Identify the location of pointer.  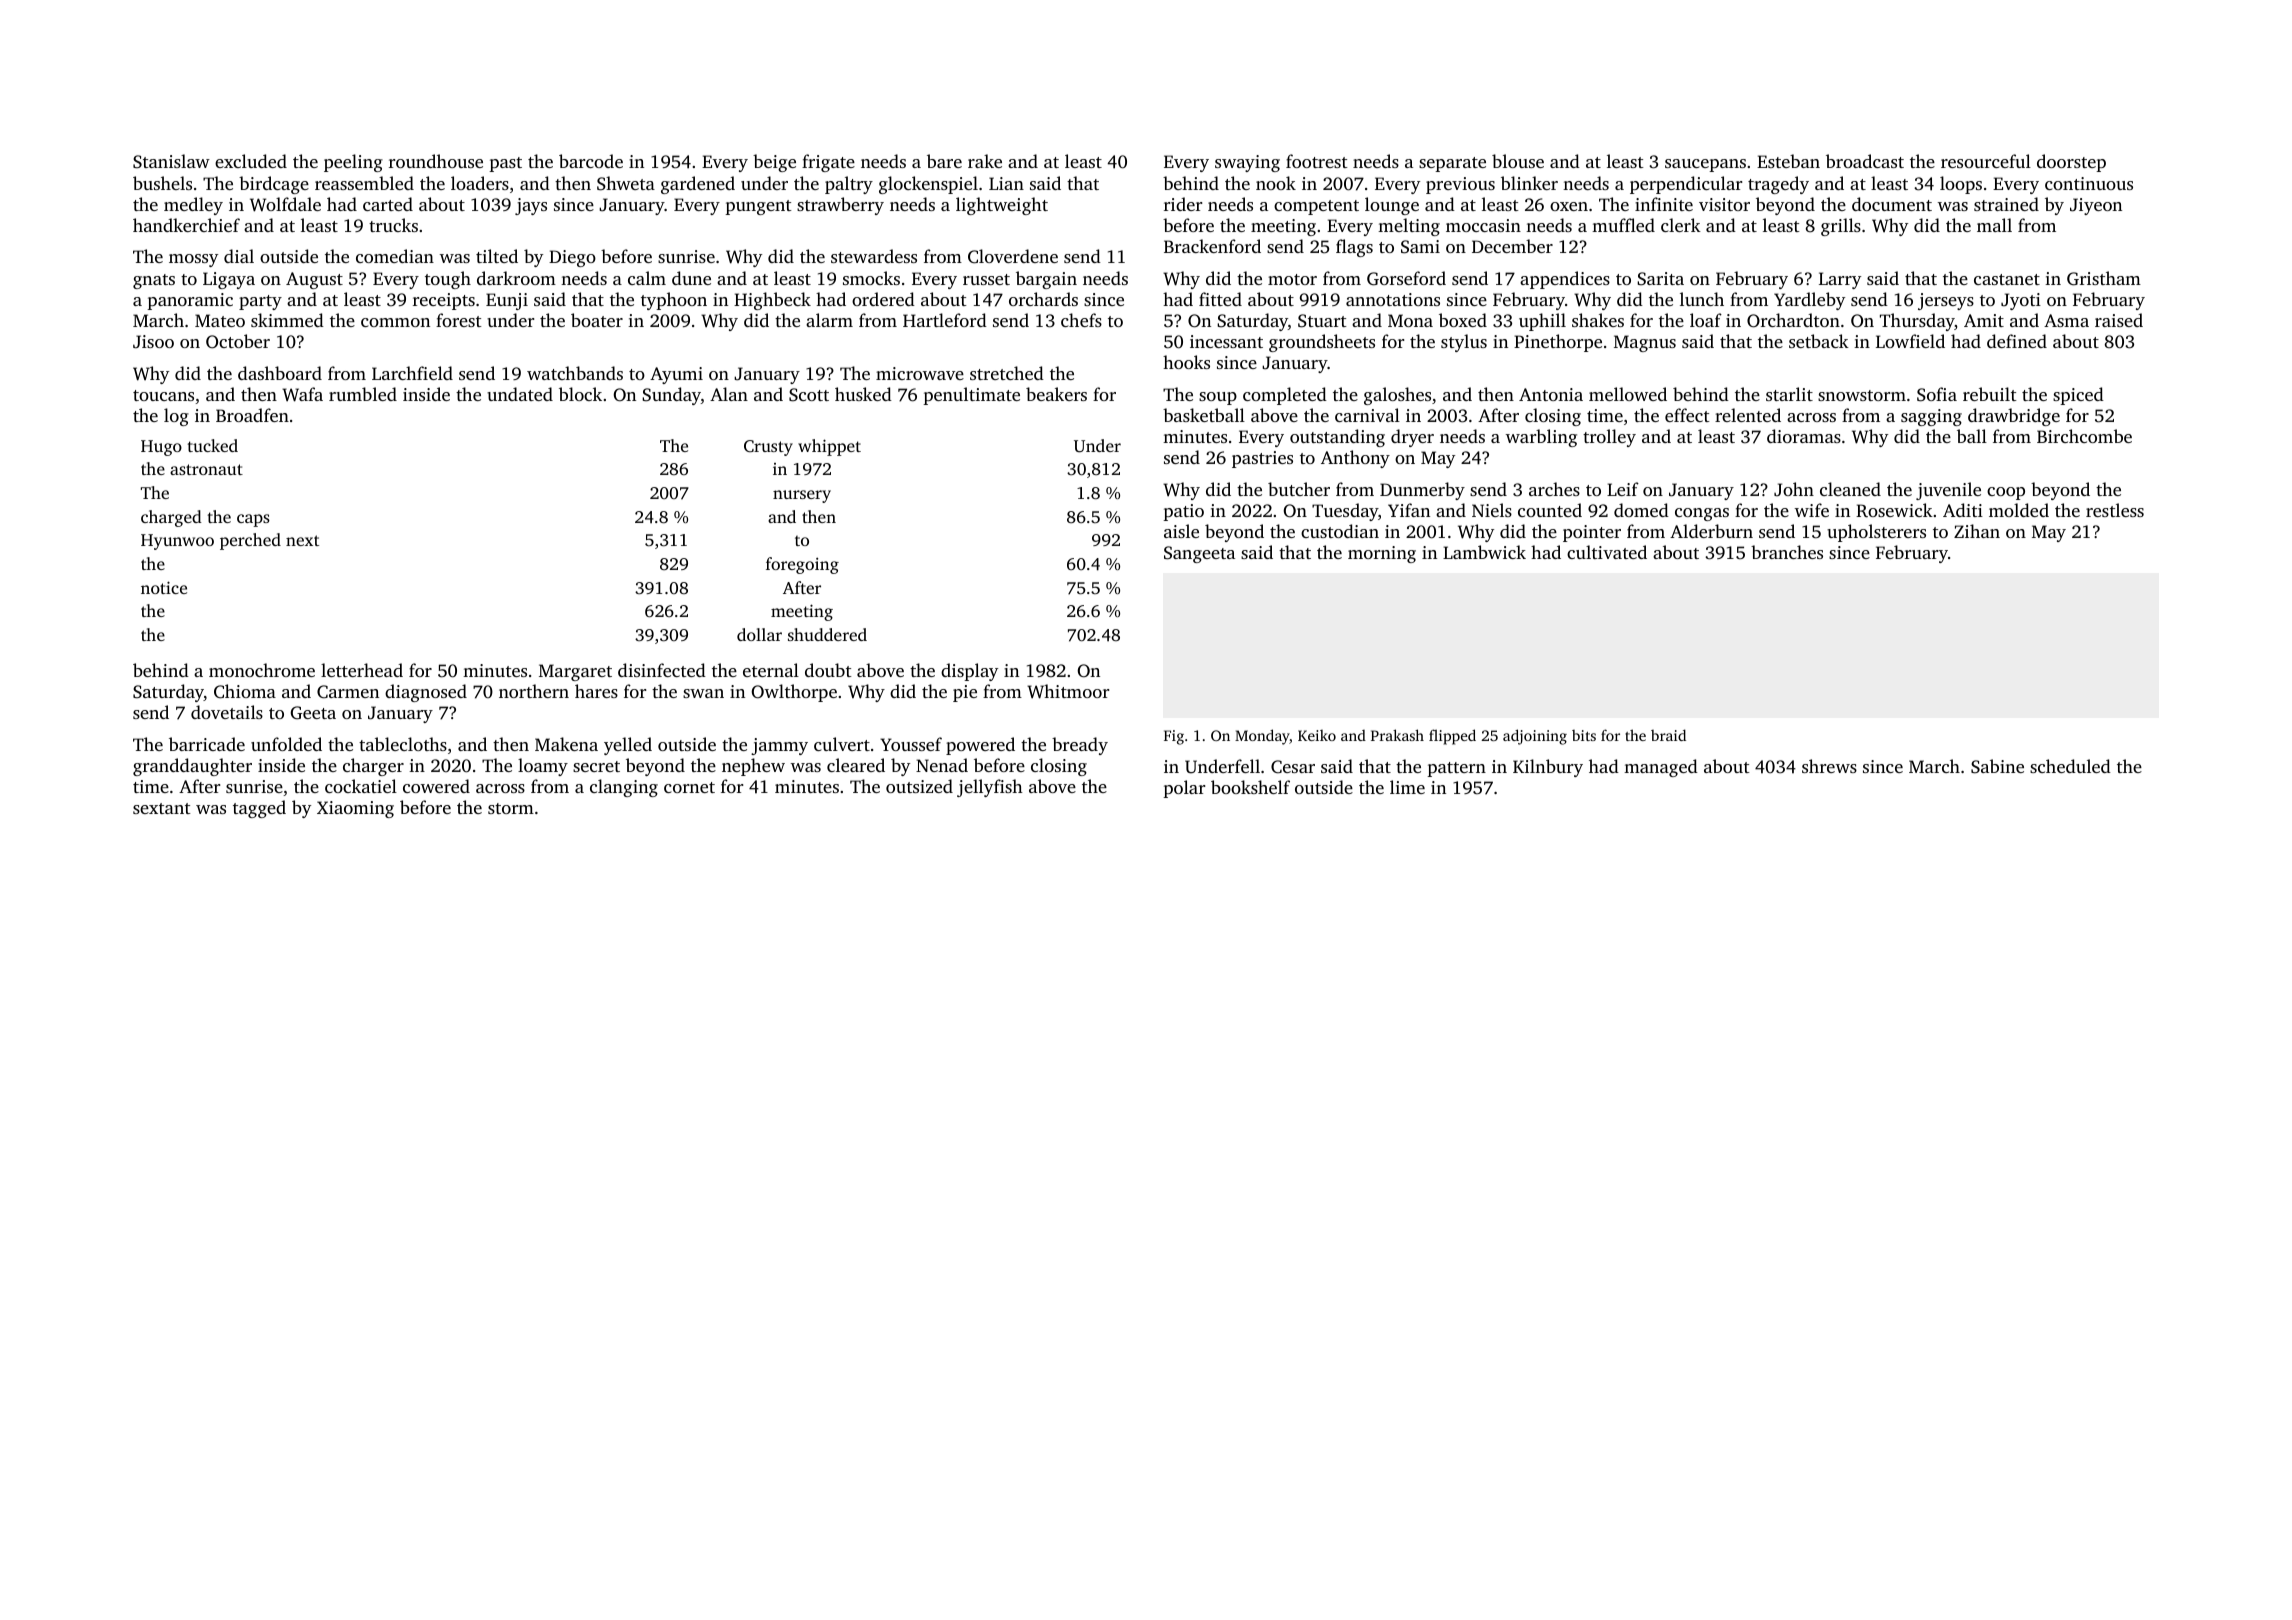
(1592, 533).
